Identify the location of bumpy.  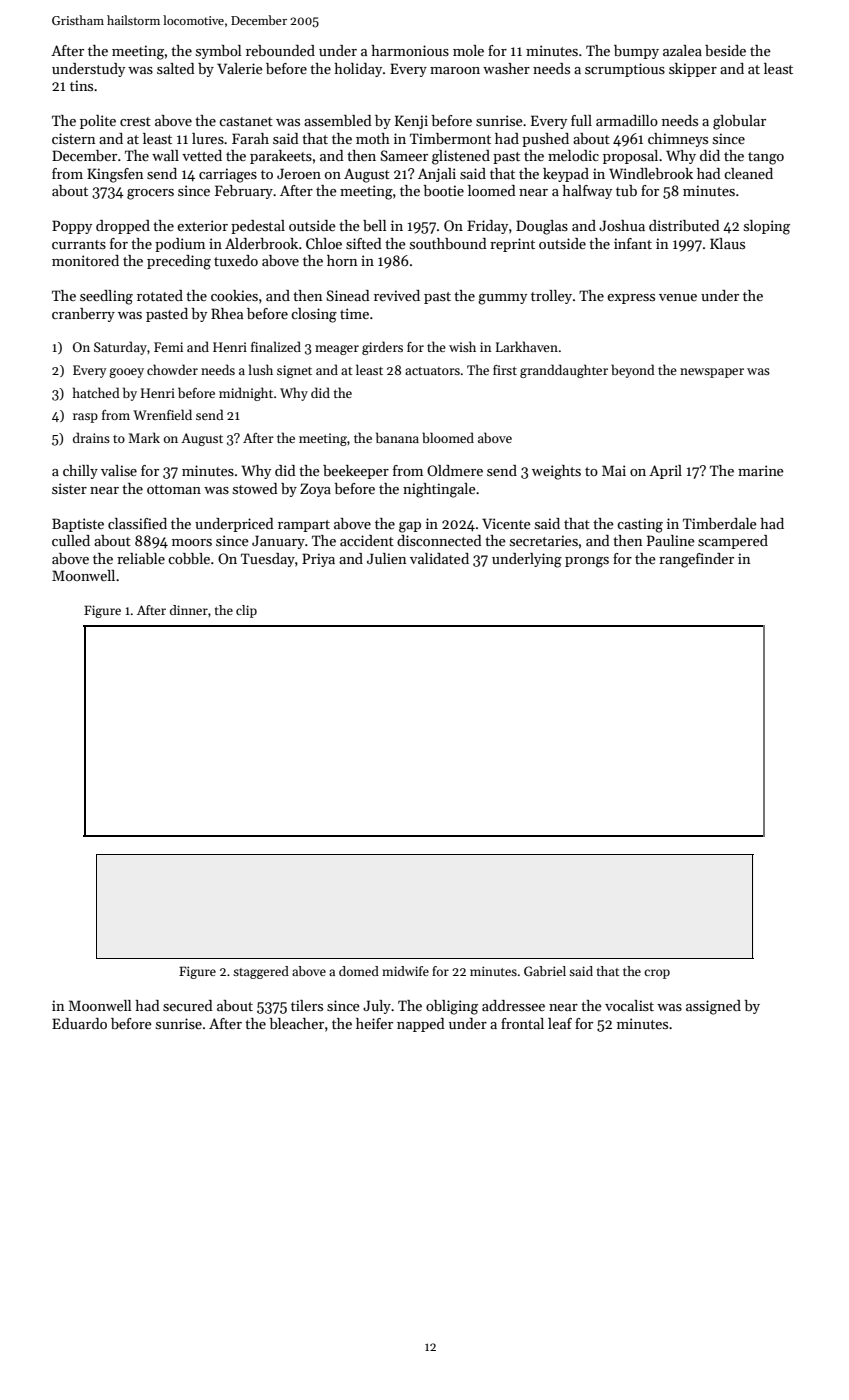
(636, 52).
